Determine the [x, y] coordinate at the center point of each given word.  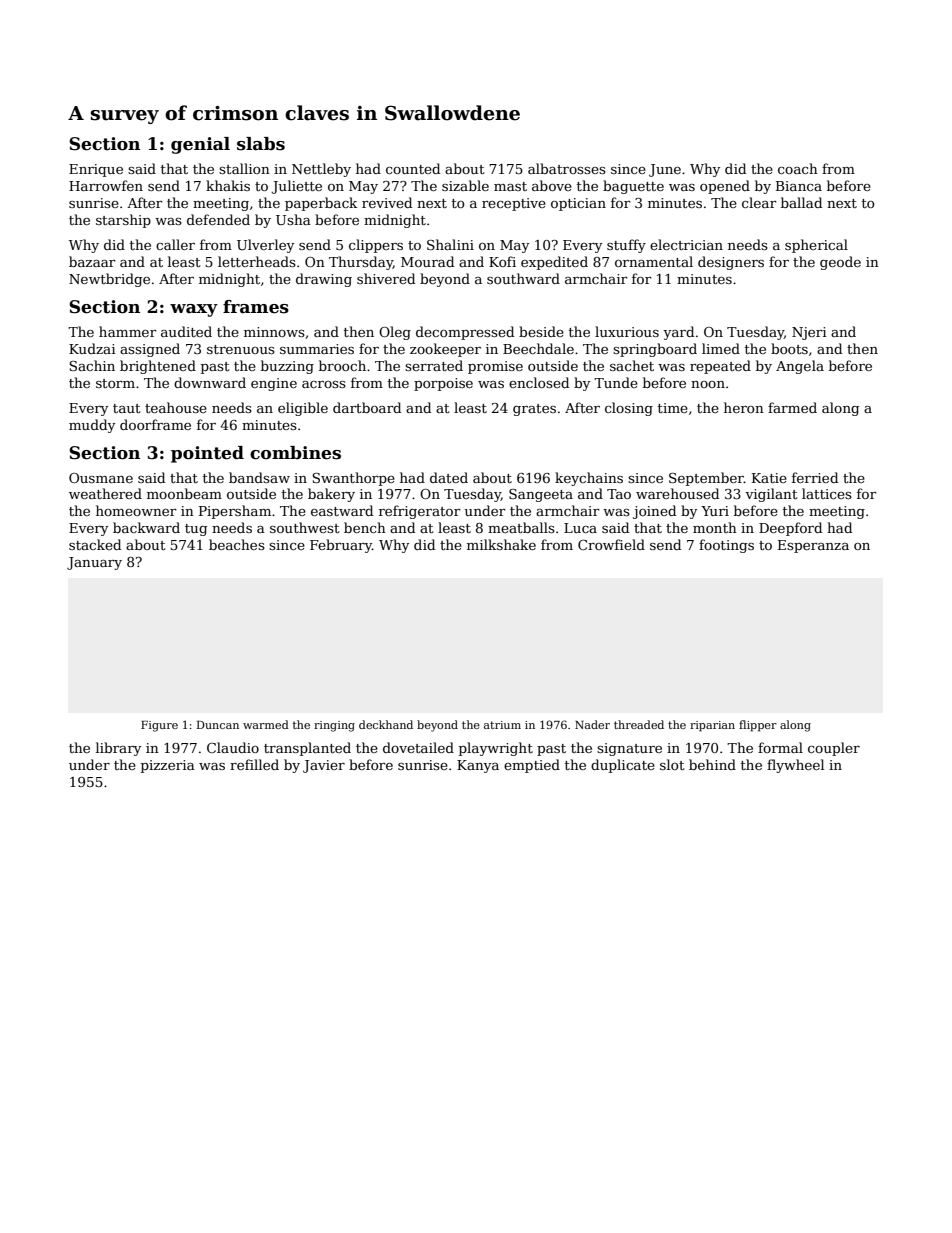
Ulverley [265, 246]
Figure [159, 726]
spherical [816, 246]
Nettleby [321, 170]
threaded [639, 724]
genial [200, 145]
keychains [589, 479]
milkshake [501, 544]
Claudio [233, 747]
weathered [105, 493]
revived [387, 202]
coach [798, 168]
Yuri [715, 511]
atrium [502, 725]
